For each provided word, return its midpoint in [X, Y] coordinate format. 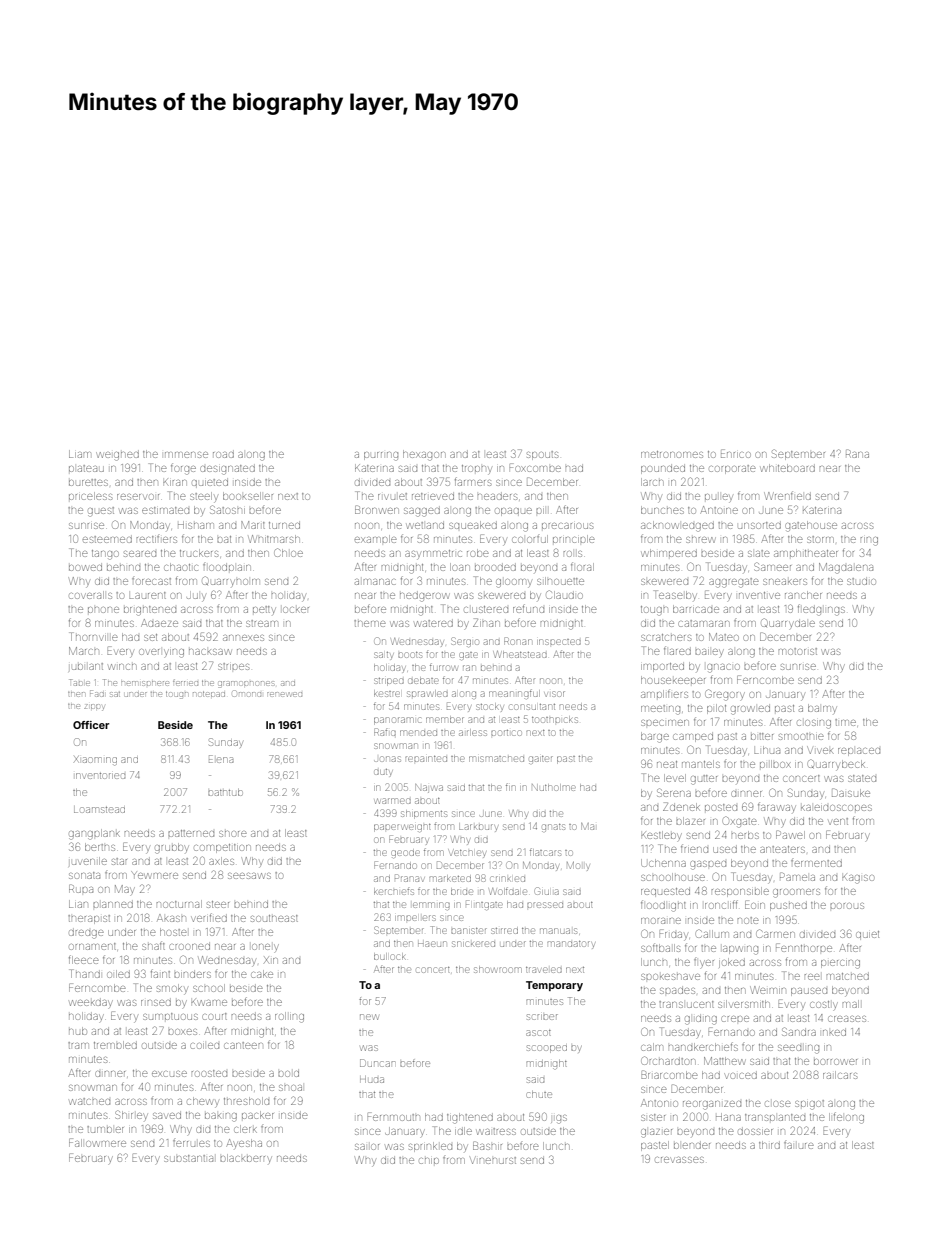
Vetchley [467, 854]
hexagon [424, 455]
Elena [221, 759]
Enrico [736, 453]
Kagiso [858, 879]
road [223, 455]
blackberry [246, 1158]
